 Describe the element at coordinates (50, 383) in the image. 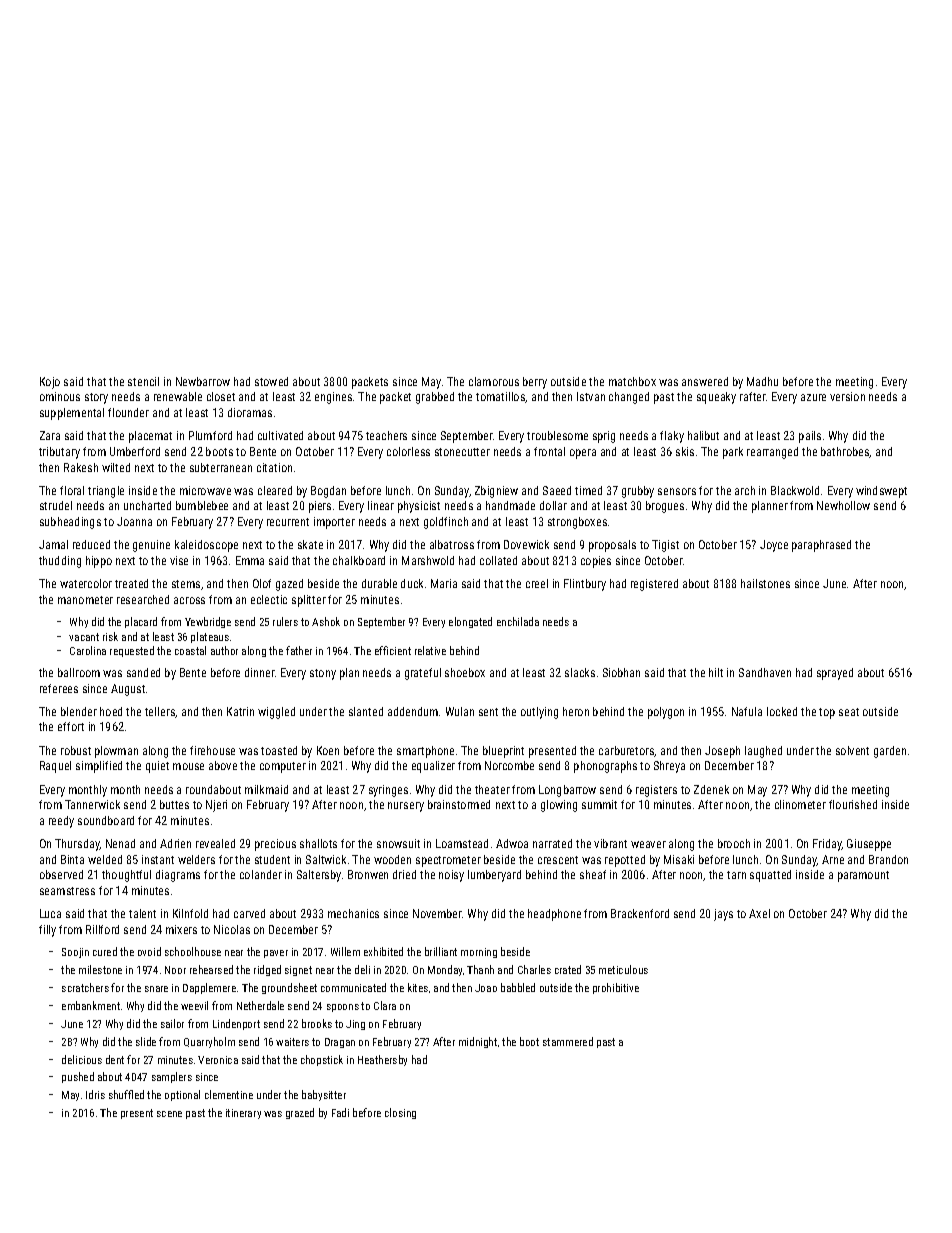

I see `Kojo` at that location.
